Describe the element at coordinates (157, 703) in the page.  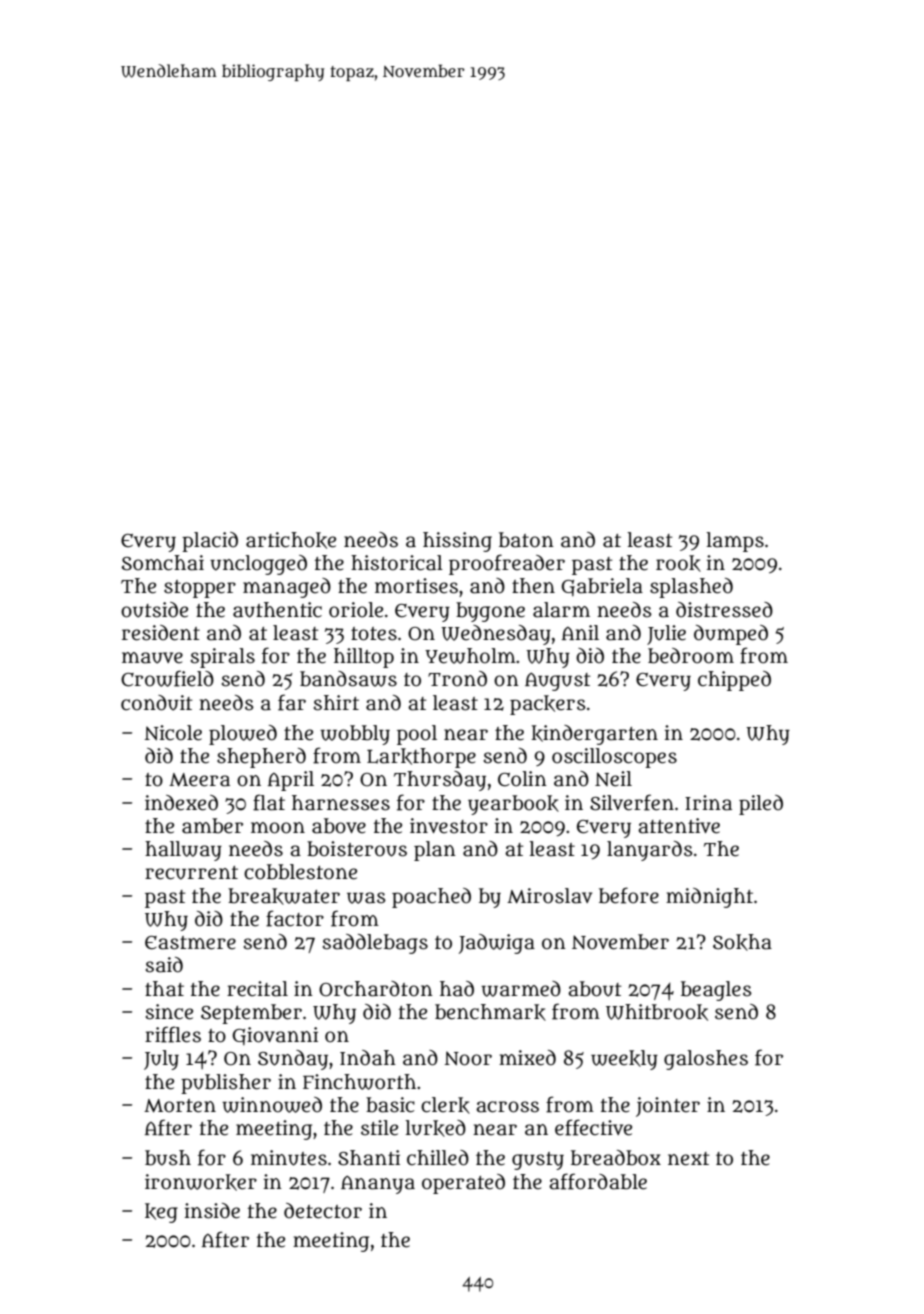
I see `conduit` at that location.
